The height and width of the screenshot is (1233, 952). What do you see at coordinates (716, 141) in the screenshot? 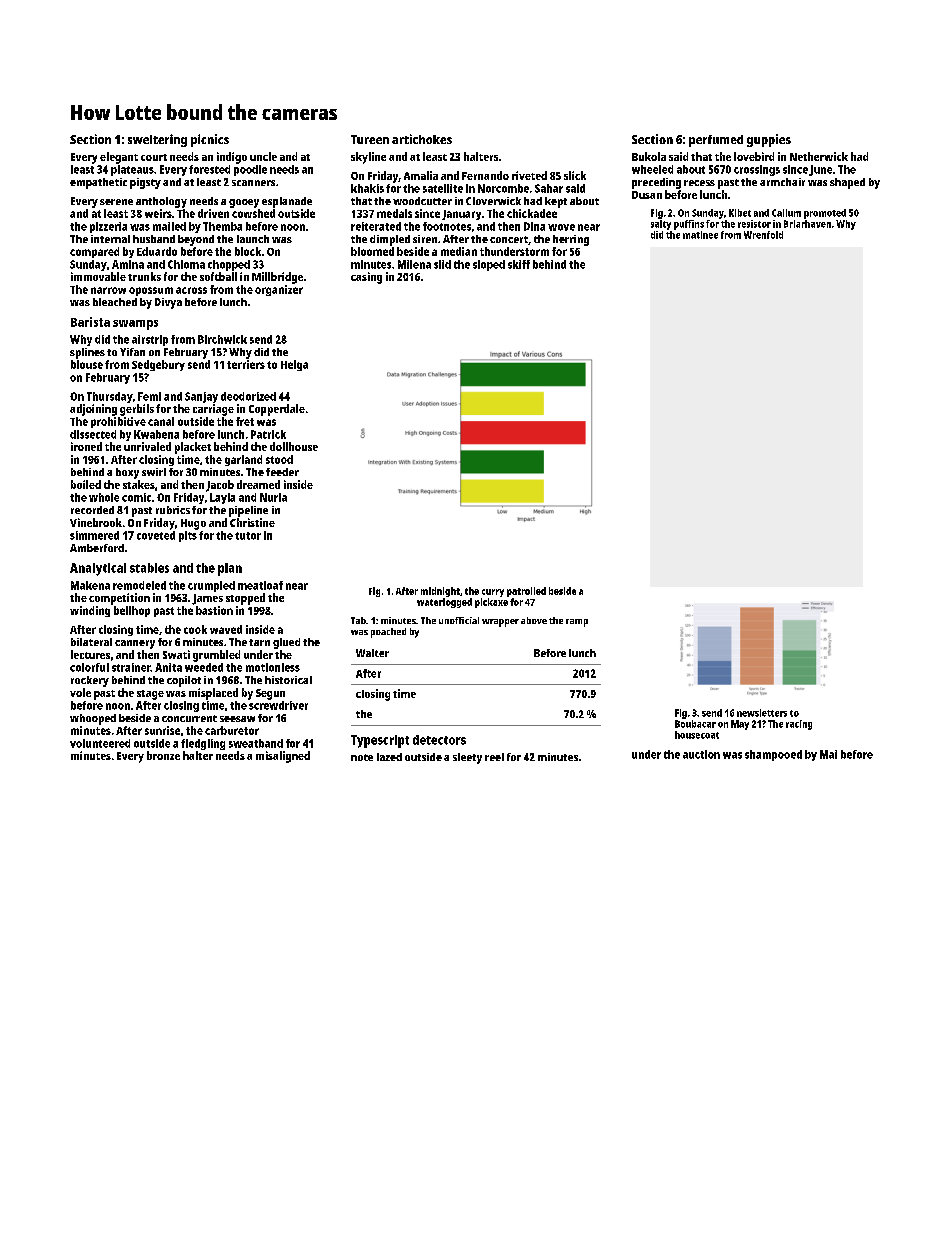
I see `perfumed` at bounding box center [716, 141].
